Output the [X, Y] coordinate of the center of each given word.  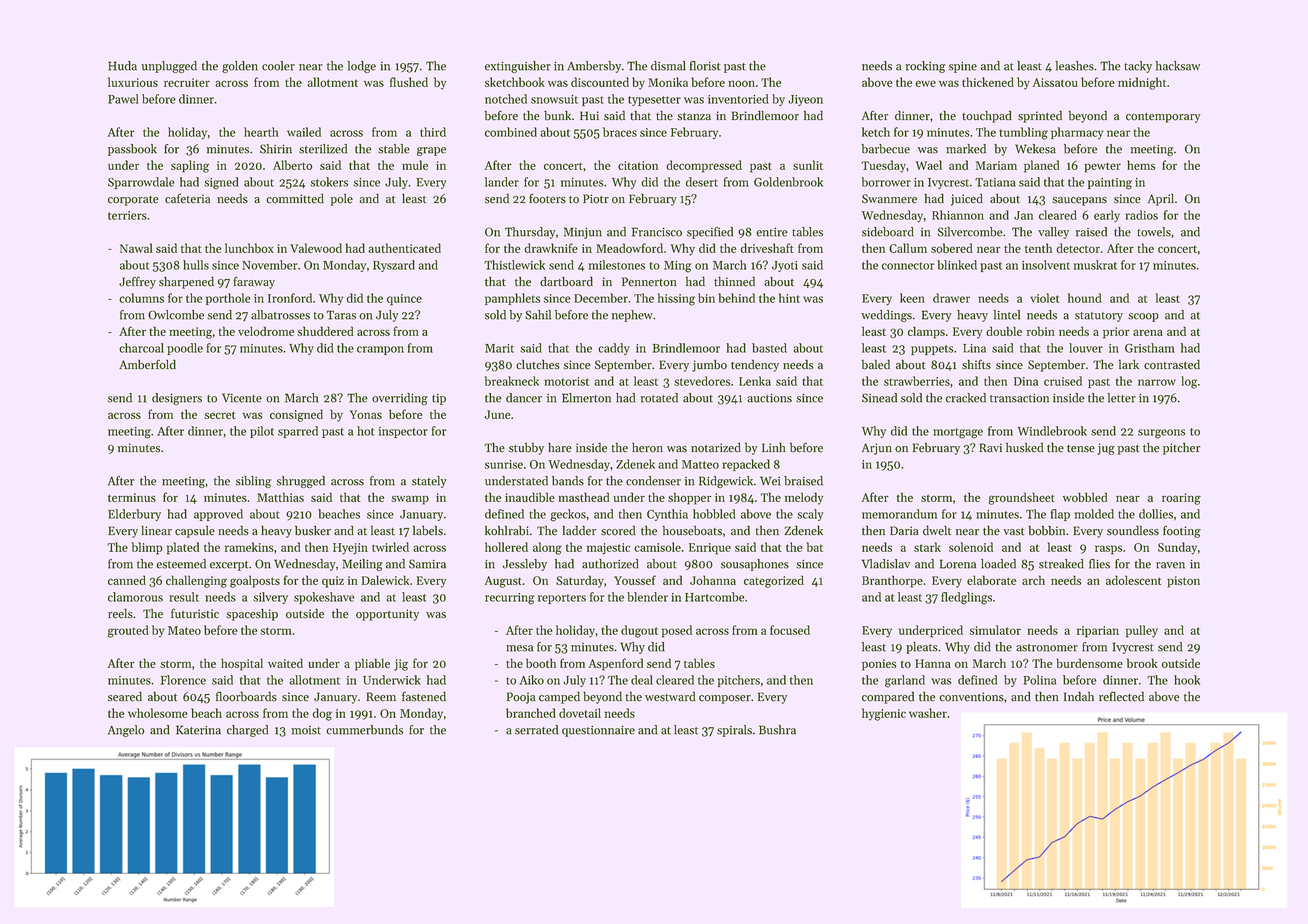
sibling [253, 482]
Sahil [538, 315]
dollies [1156, 514]
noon [741, 83]
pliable [372, 664]
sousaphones [755, 565]
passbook [132, 150]
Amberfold [147, 364]
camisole [657, 547]
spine [963, 67]
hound [1085, 298]
